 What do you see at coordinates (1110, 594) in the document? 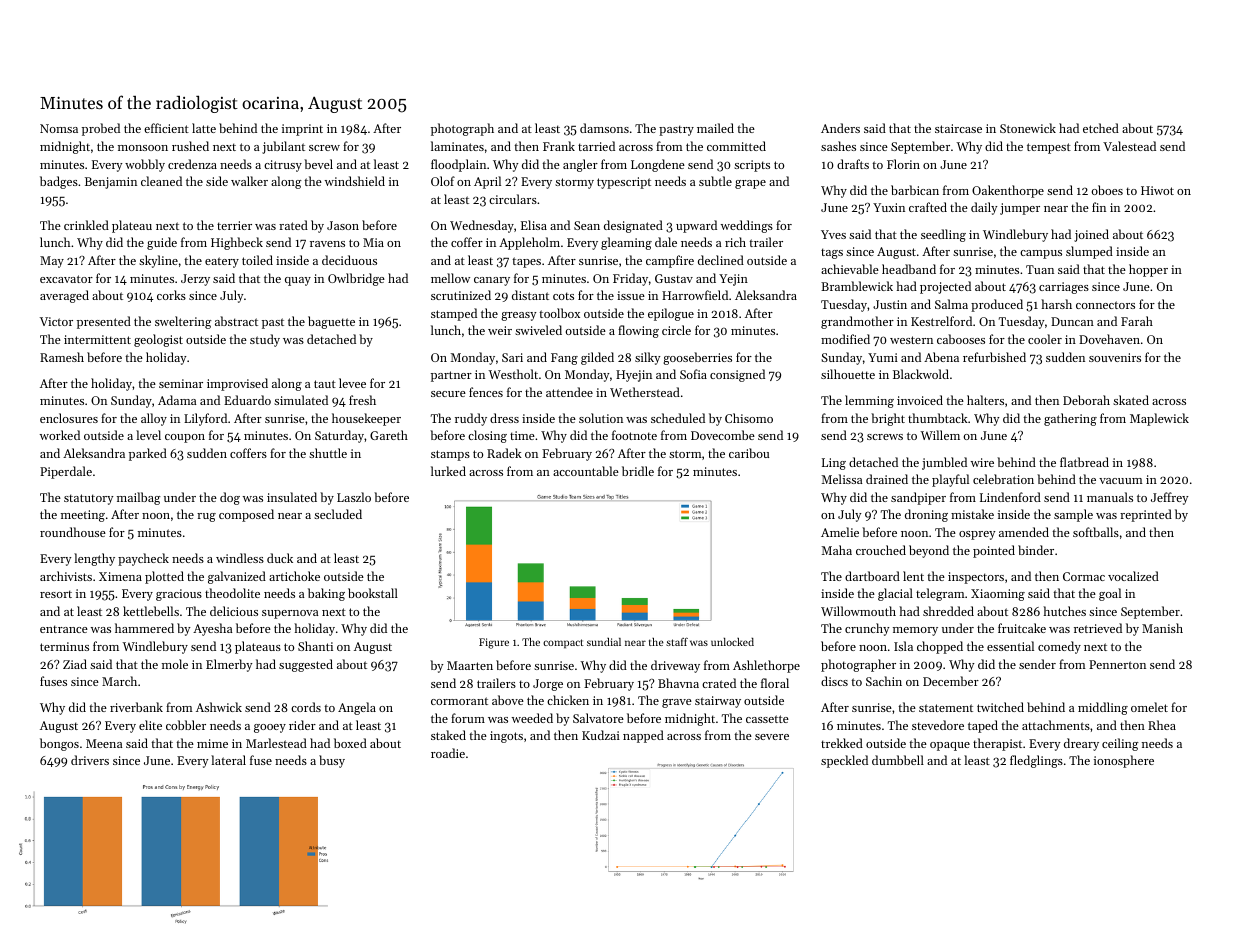
I see `goal` at bounding box center [1110, 594].
